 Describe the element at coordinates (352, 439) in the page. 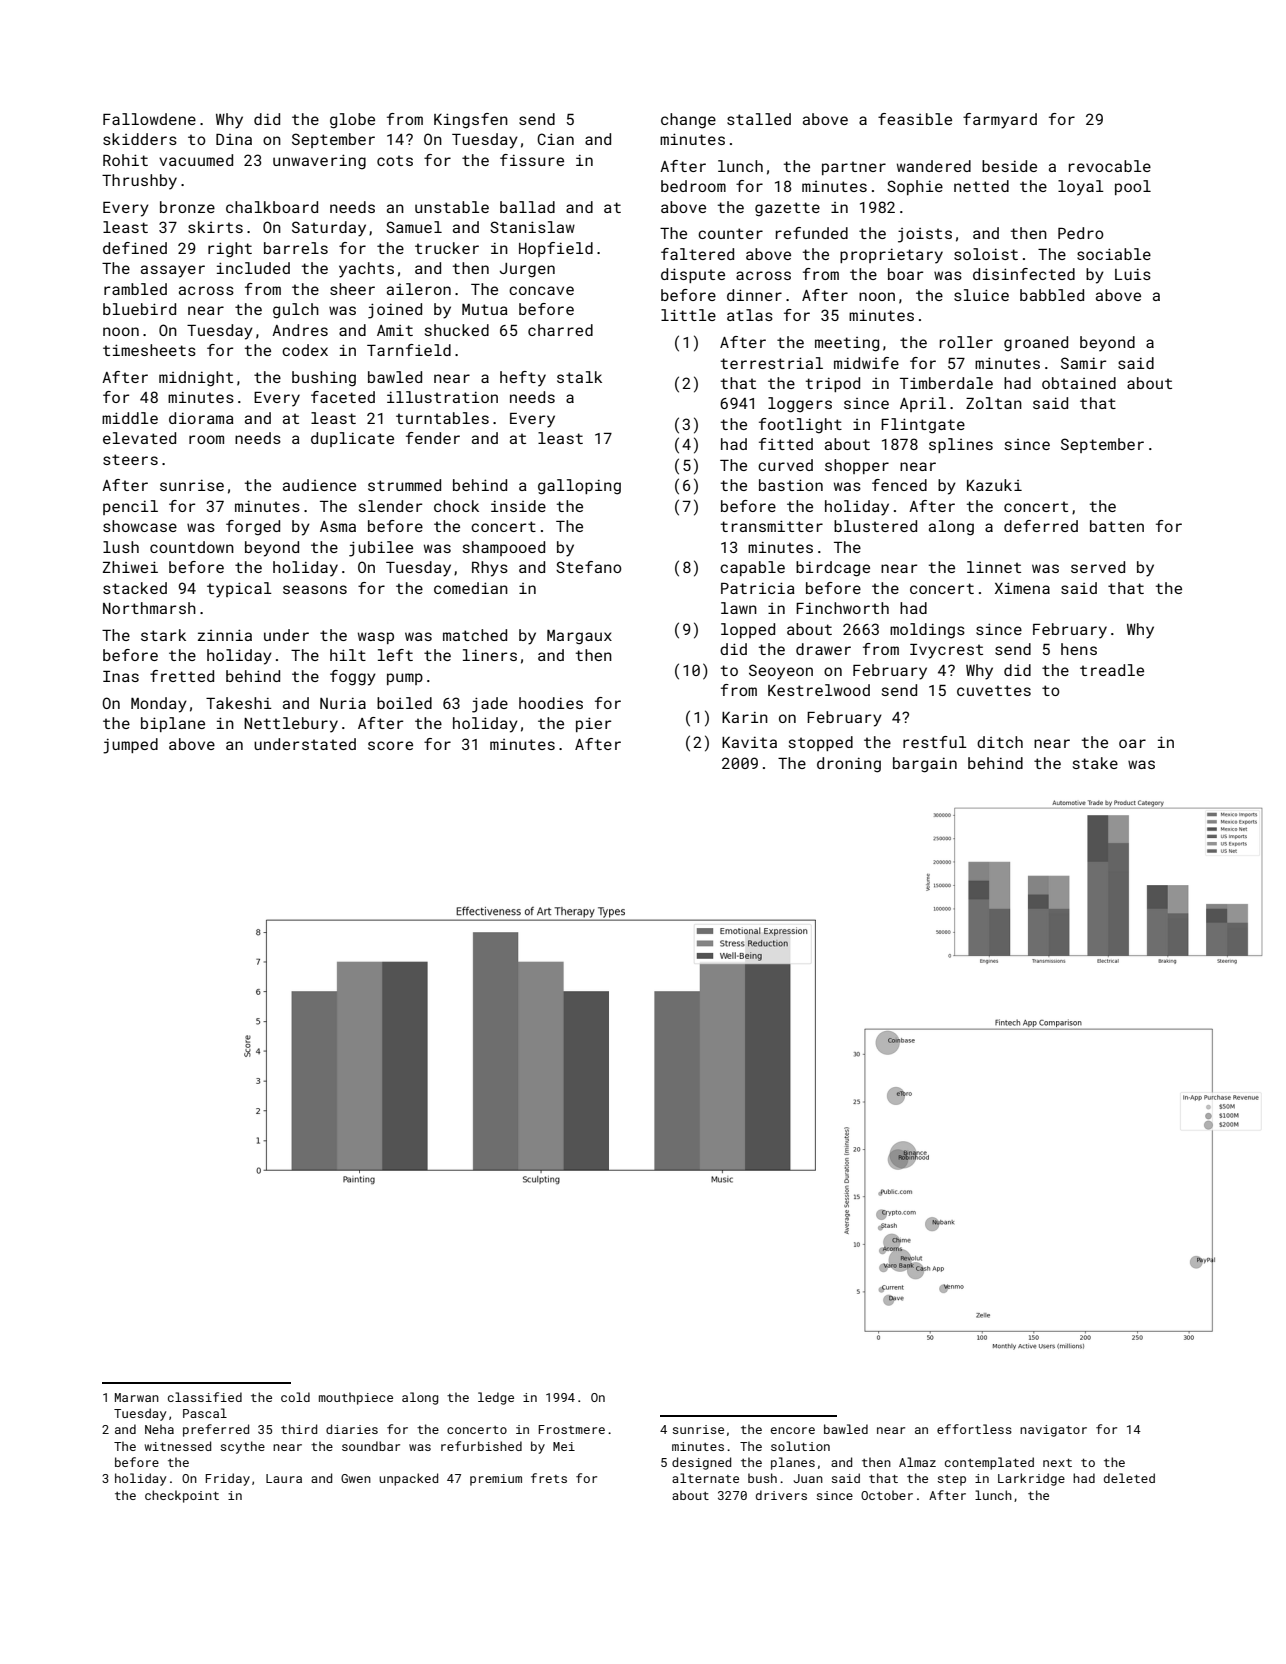

I see `duplicate` at that location.
